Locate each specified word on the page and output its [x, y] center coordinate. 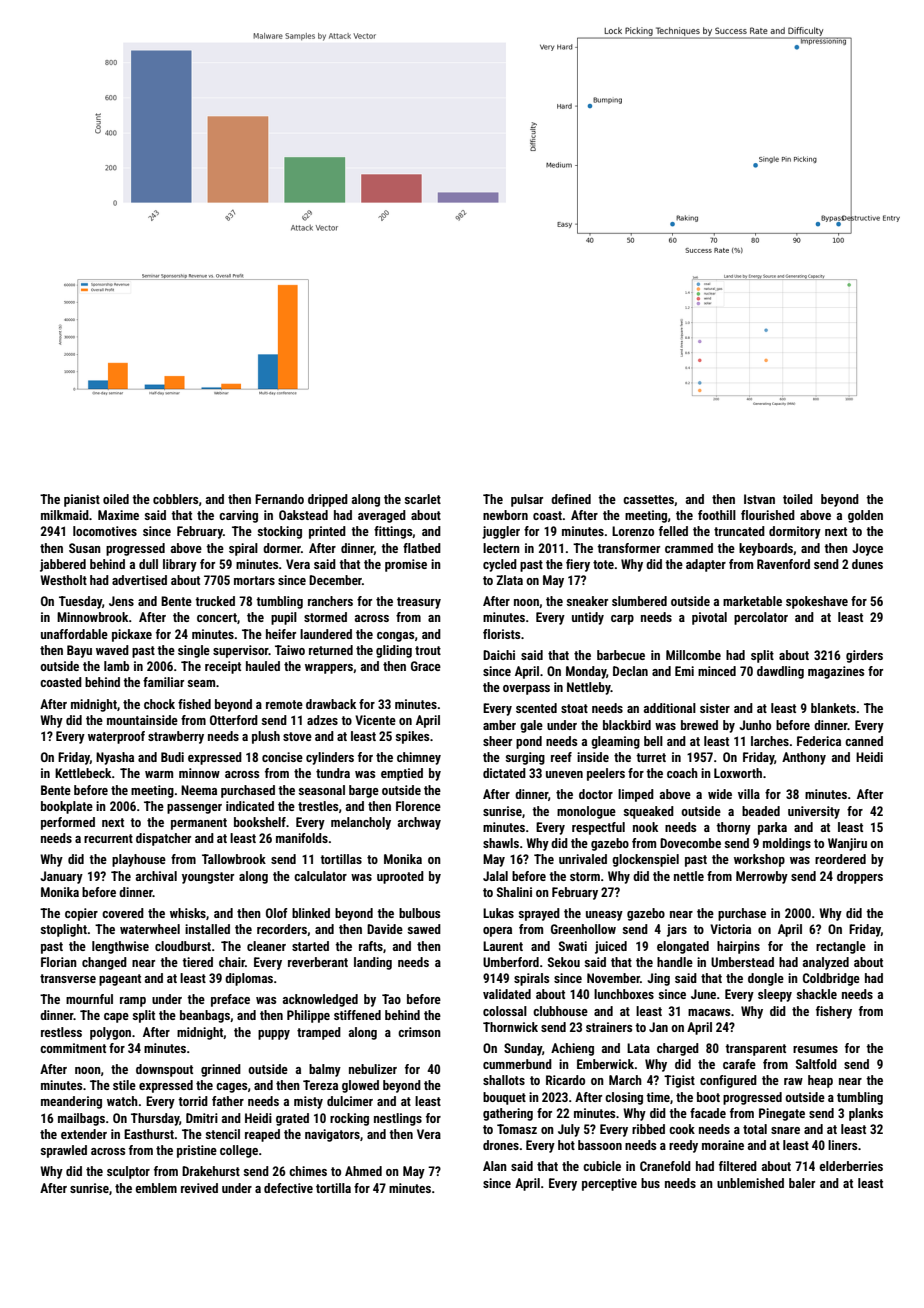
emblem [156, 1188]
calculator [320, 876]
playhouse [139, 860]
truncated [739, 531]
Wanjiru [847, 844]
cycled [500, 565]
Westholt [63, 580]
